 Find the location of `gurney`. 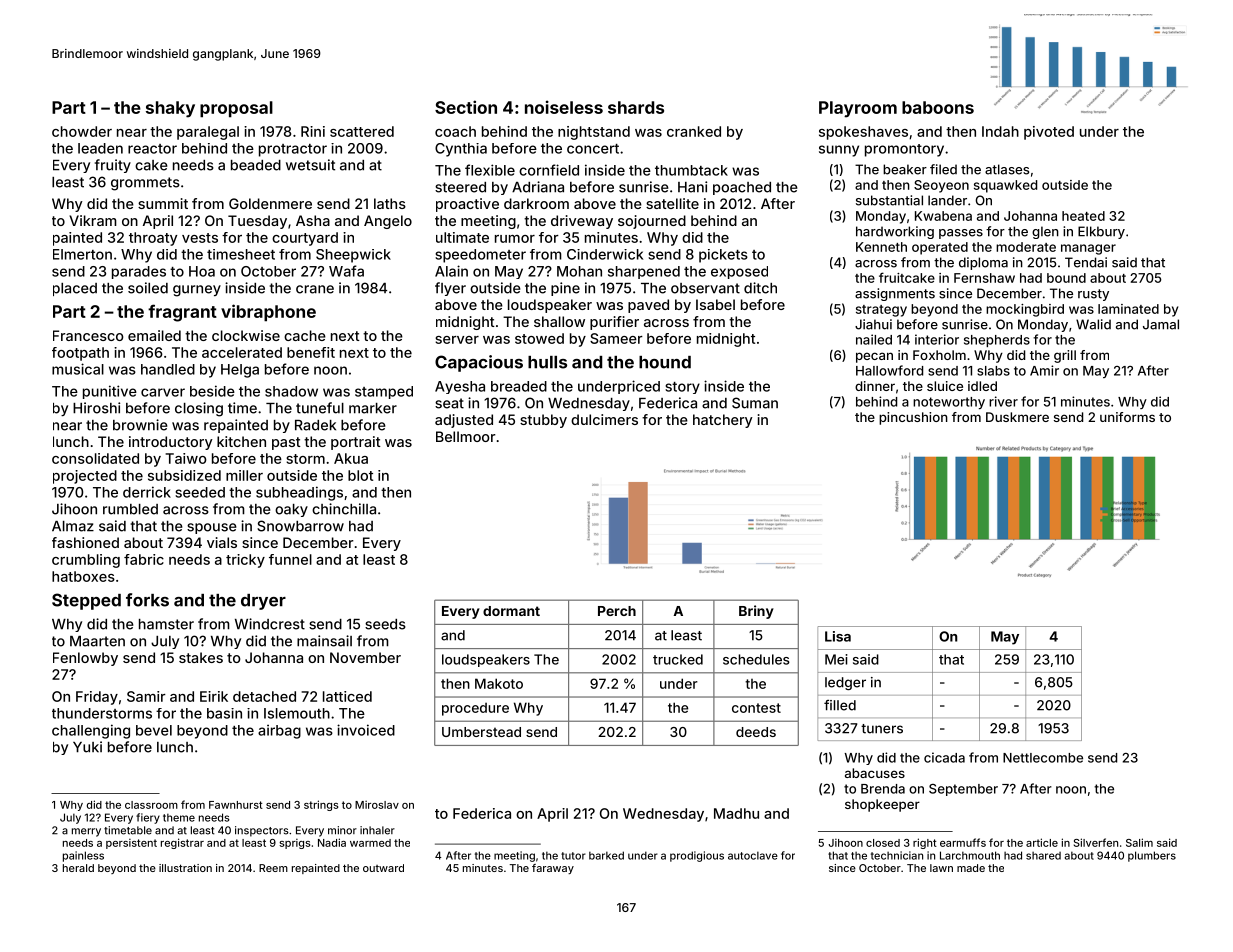

gurney is located at coordinates (197, 291).
